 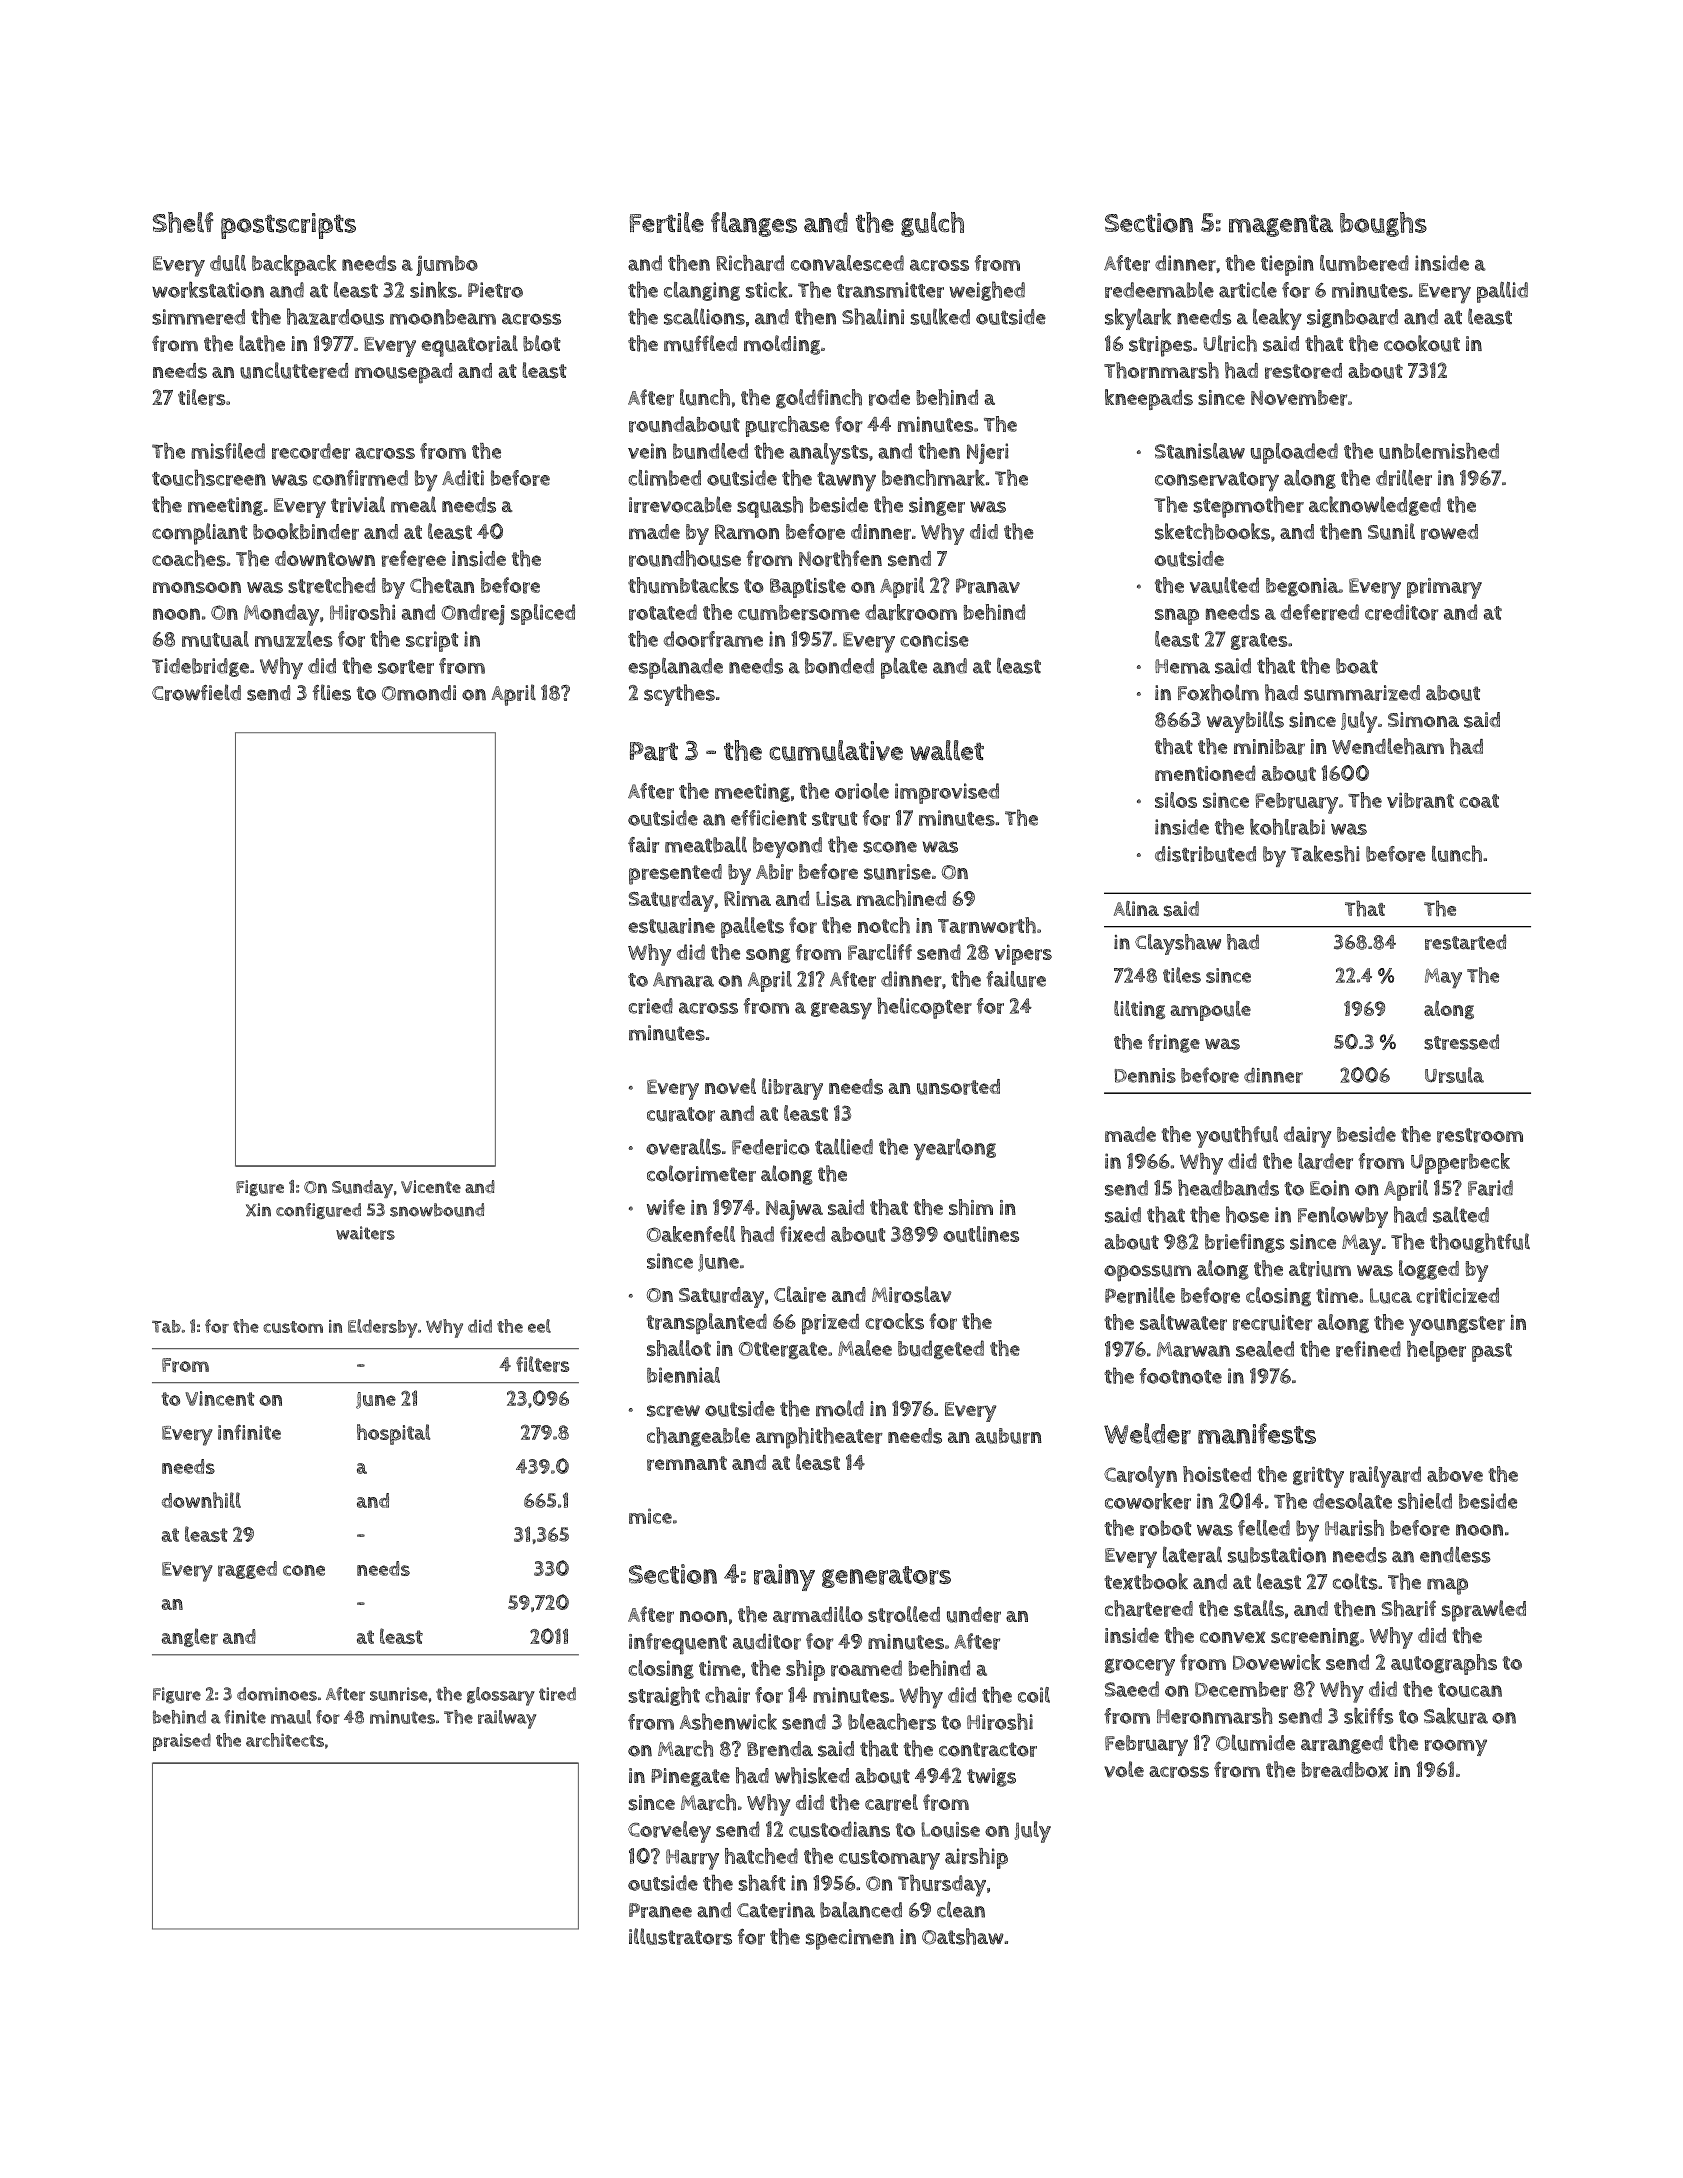 I want to click on gulch, so click(x=932, y=224).
